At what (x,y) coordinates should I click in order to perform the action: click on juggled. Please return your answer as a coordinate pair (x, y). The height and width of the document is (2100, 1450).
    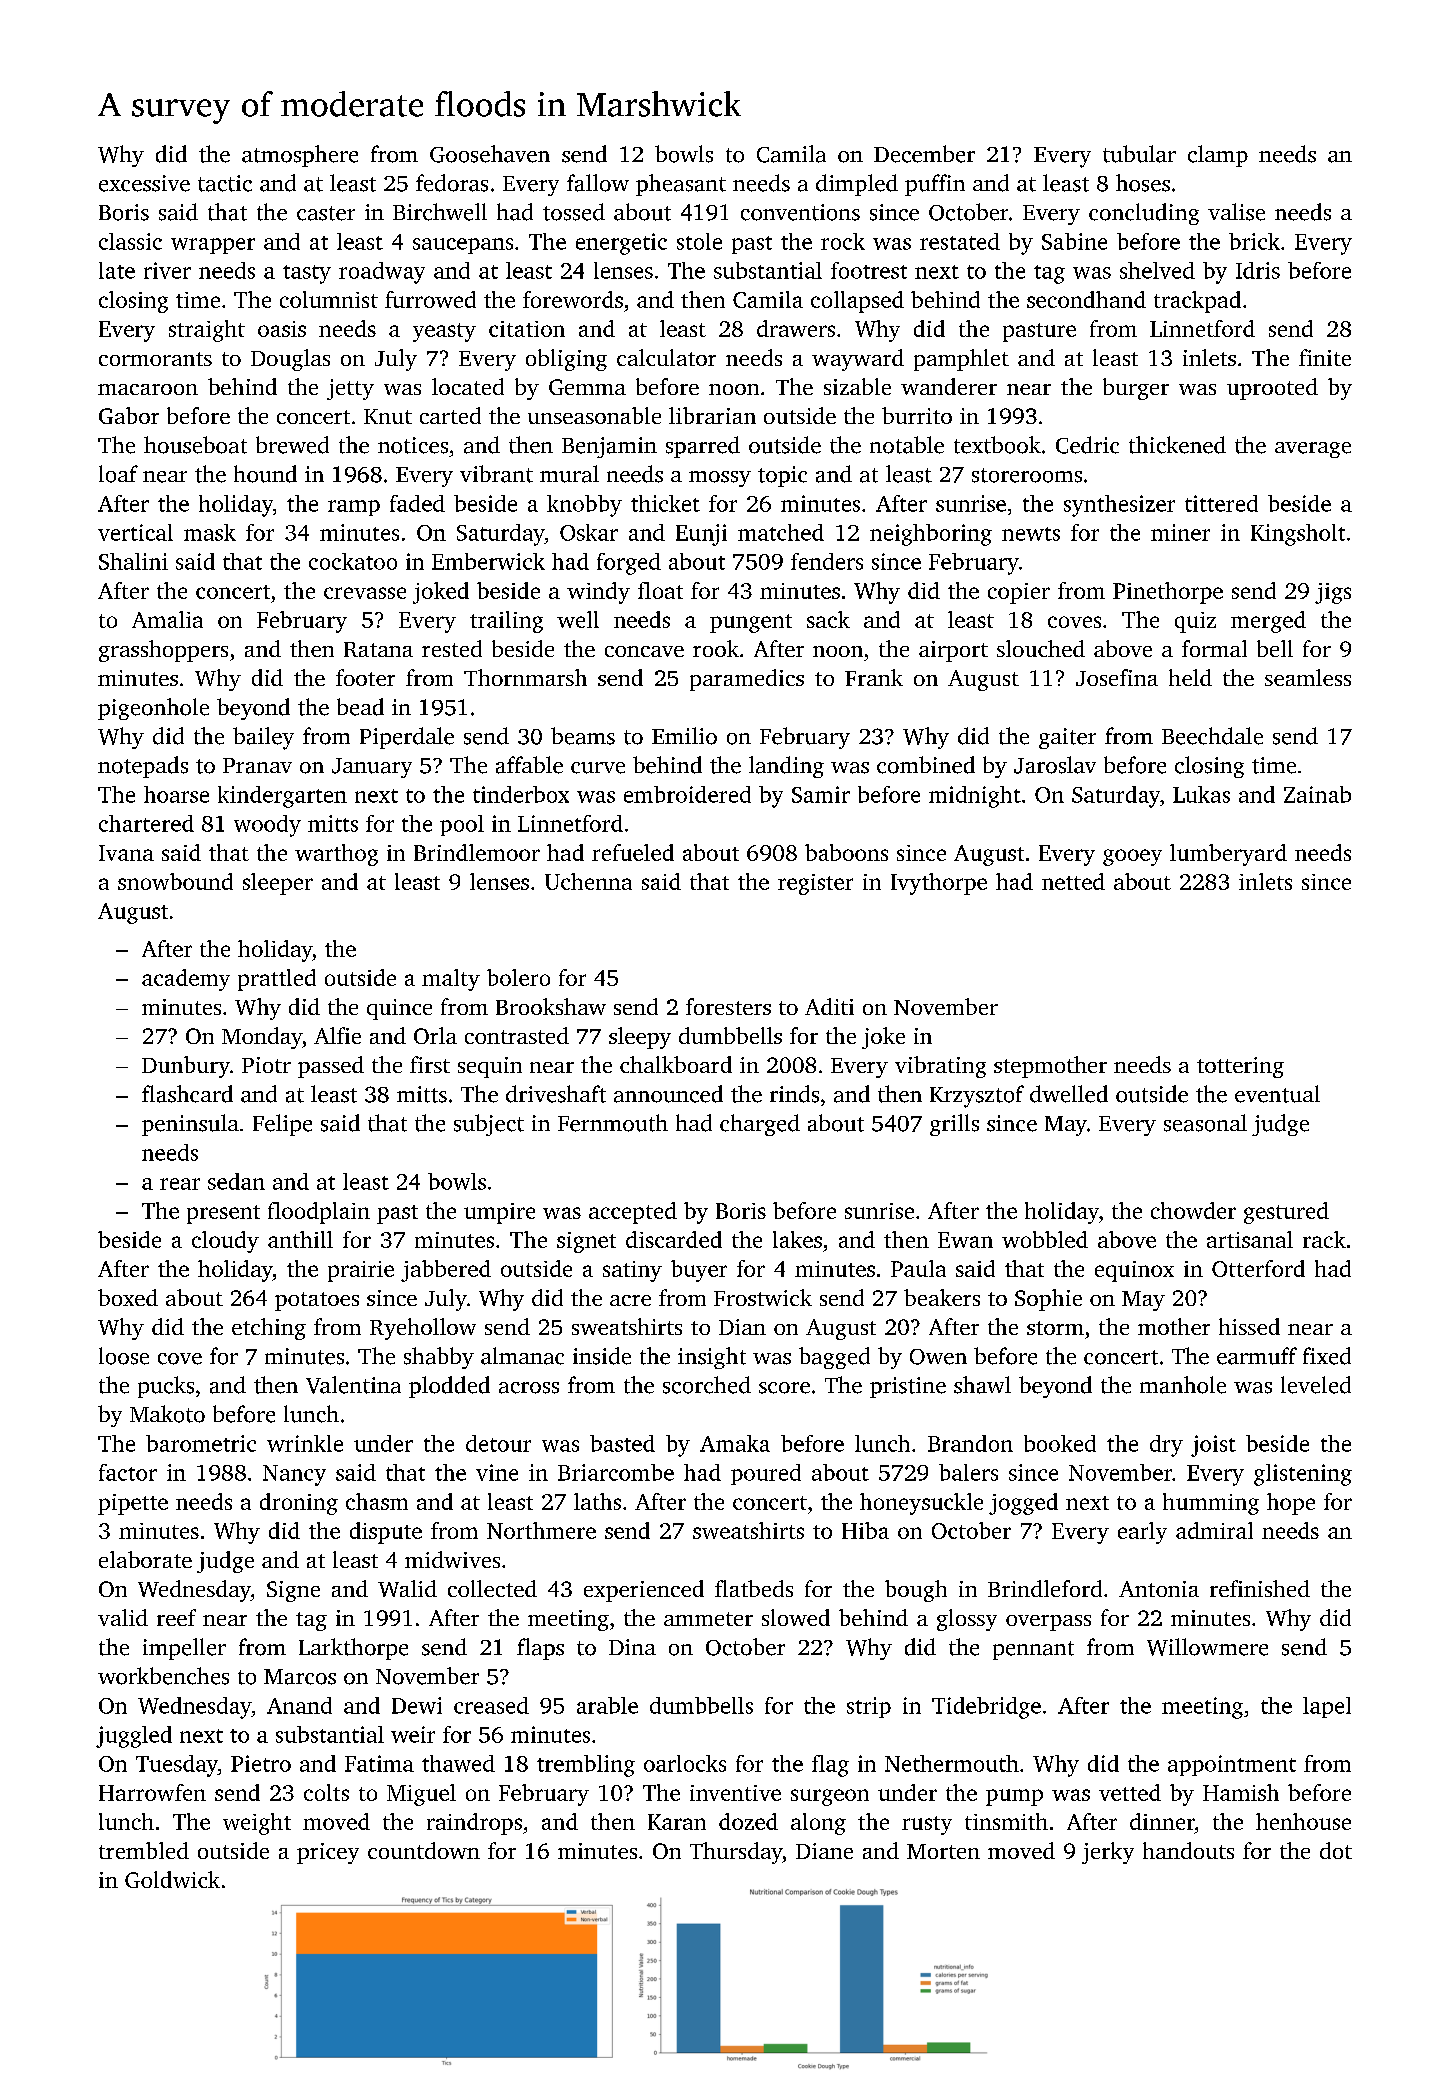
    Looking at the image, I should click on (134, 1737).
